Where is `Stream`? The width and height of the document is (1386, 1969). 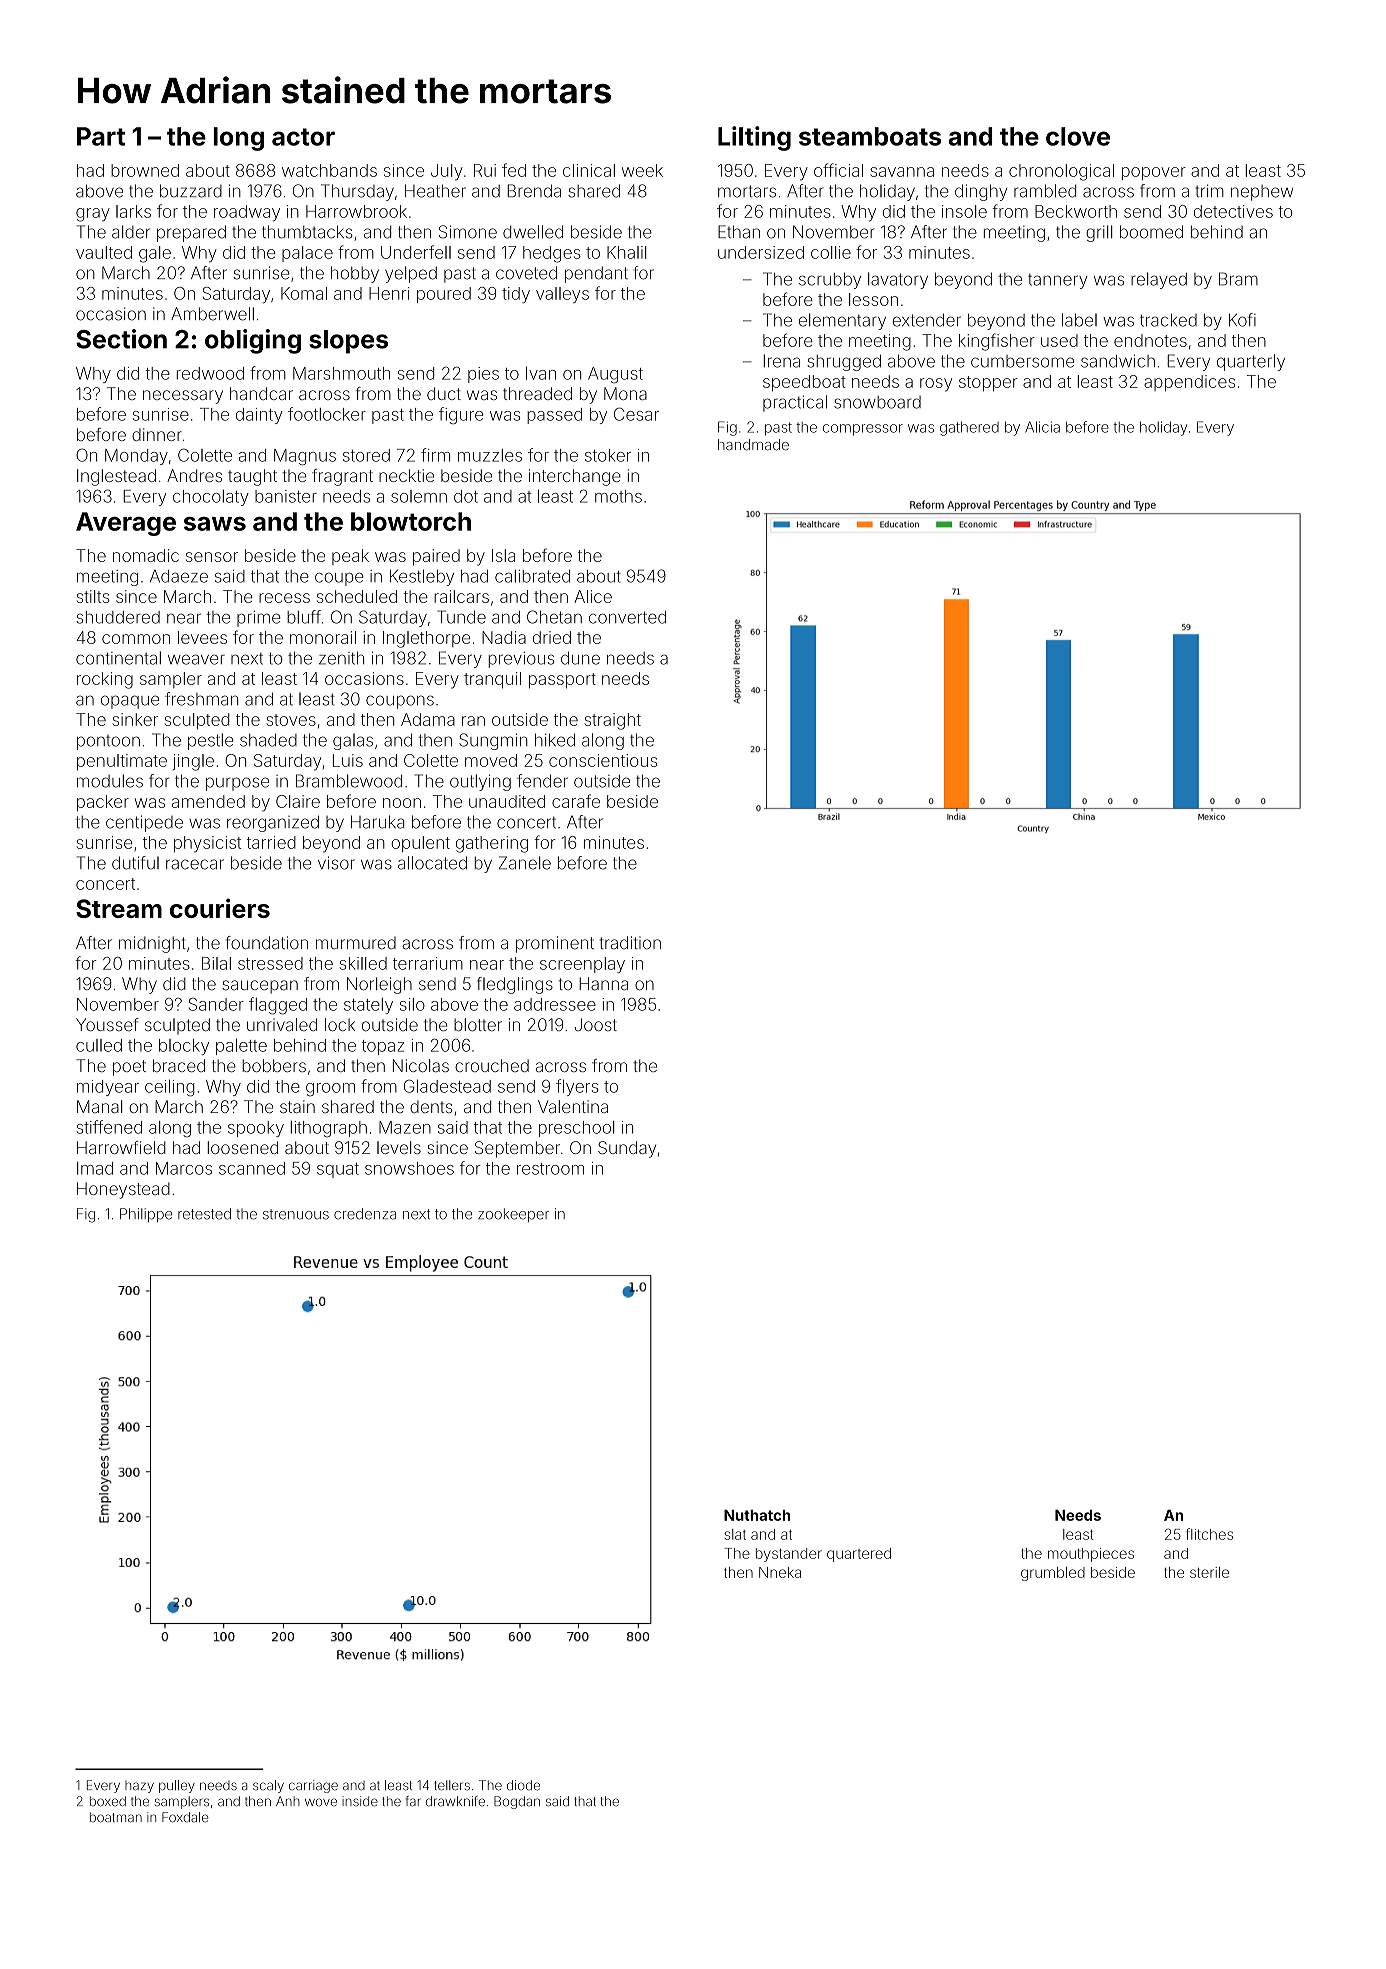 Stream is located at coordinates (119, 908).
